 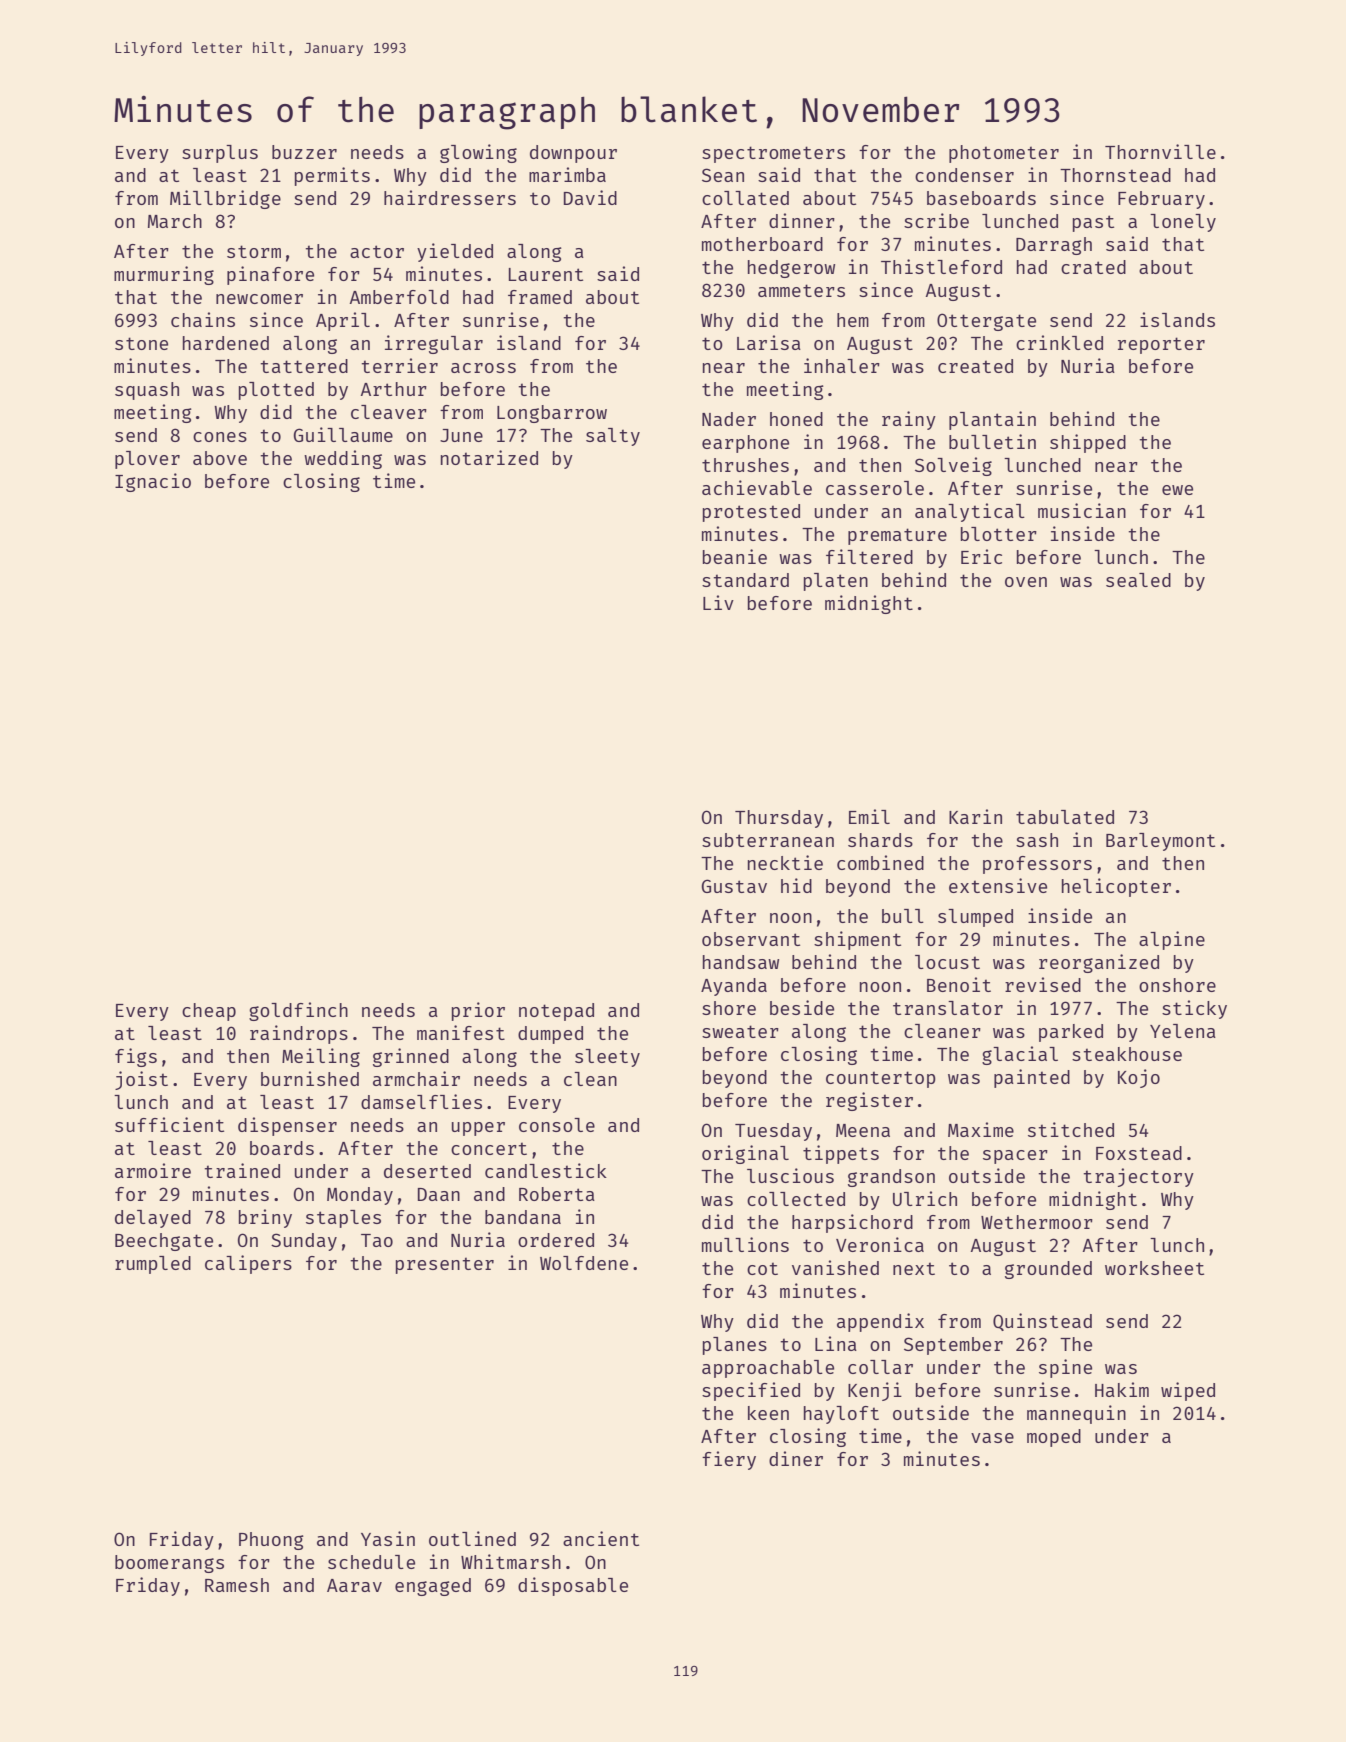 I want to click on shipped, so click(x=1088, y=443).
